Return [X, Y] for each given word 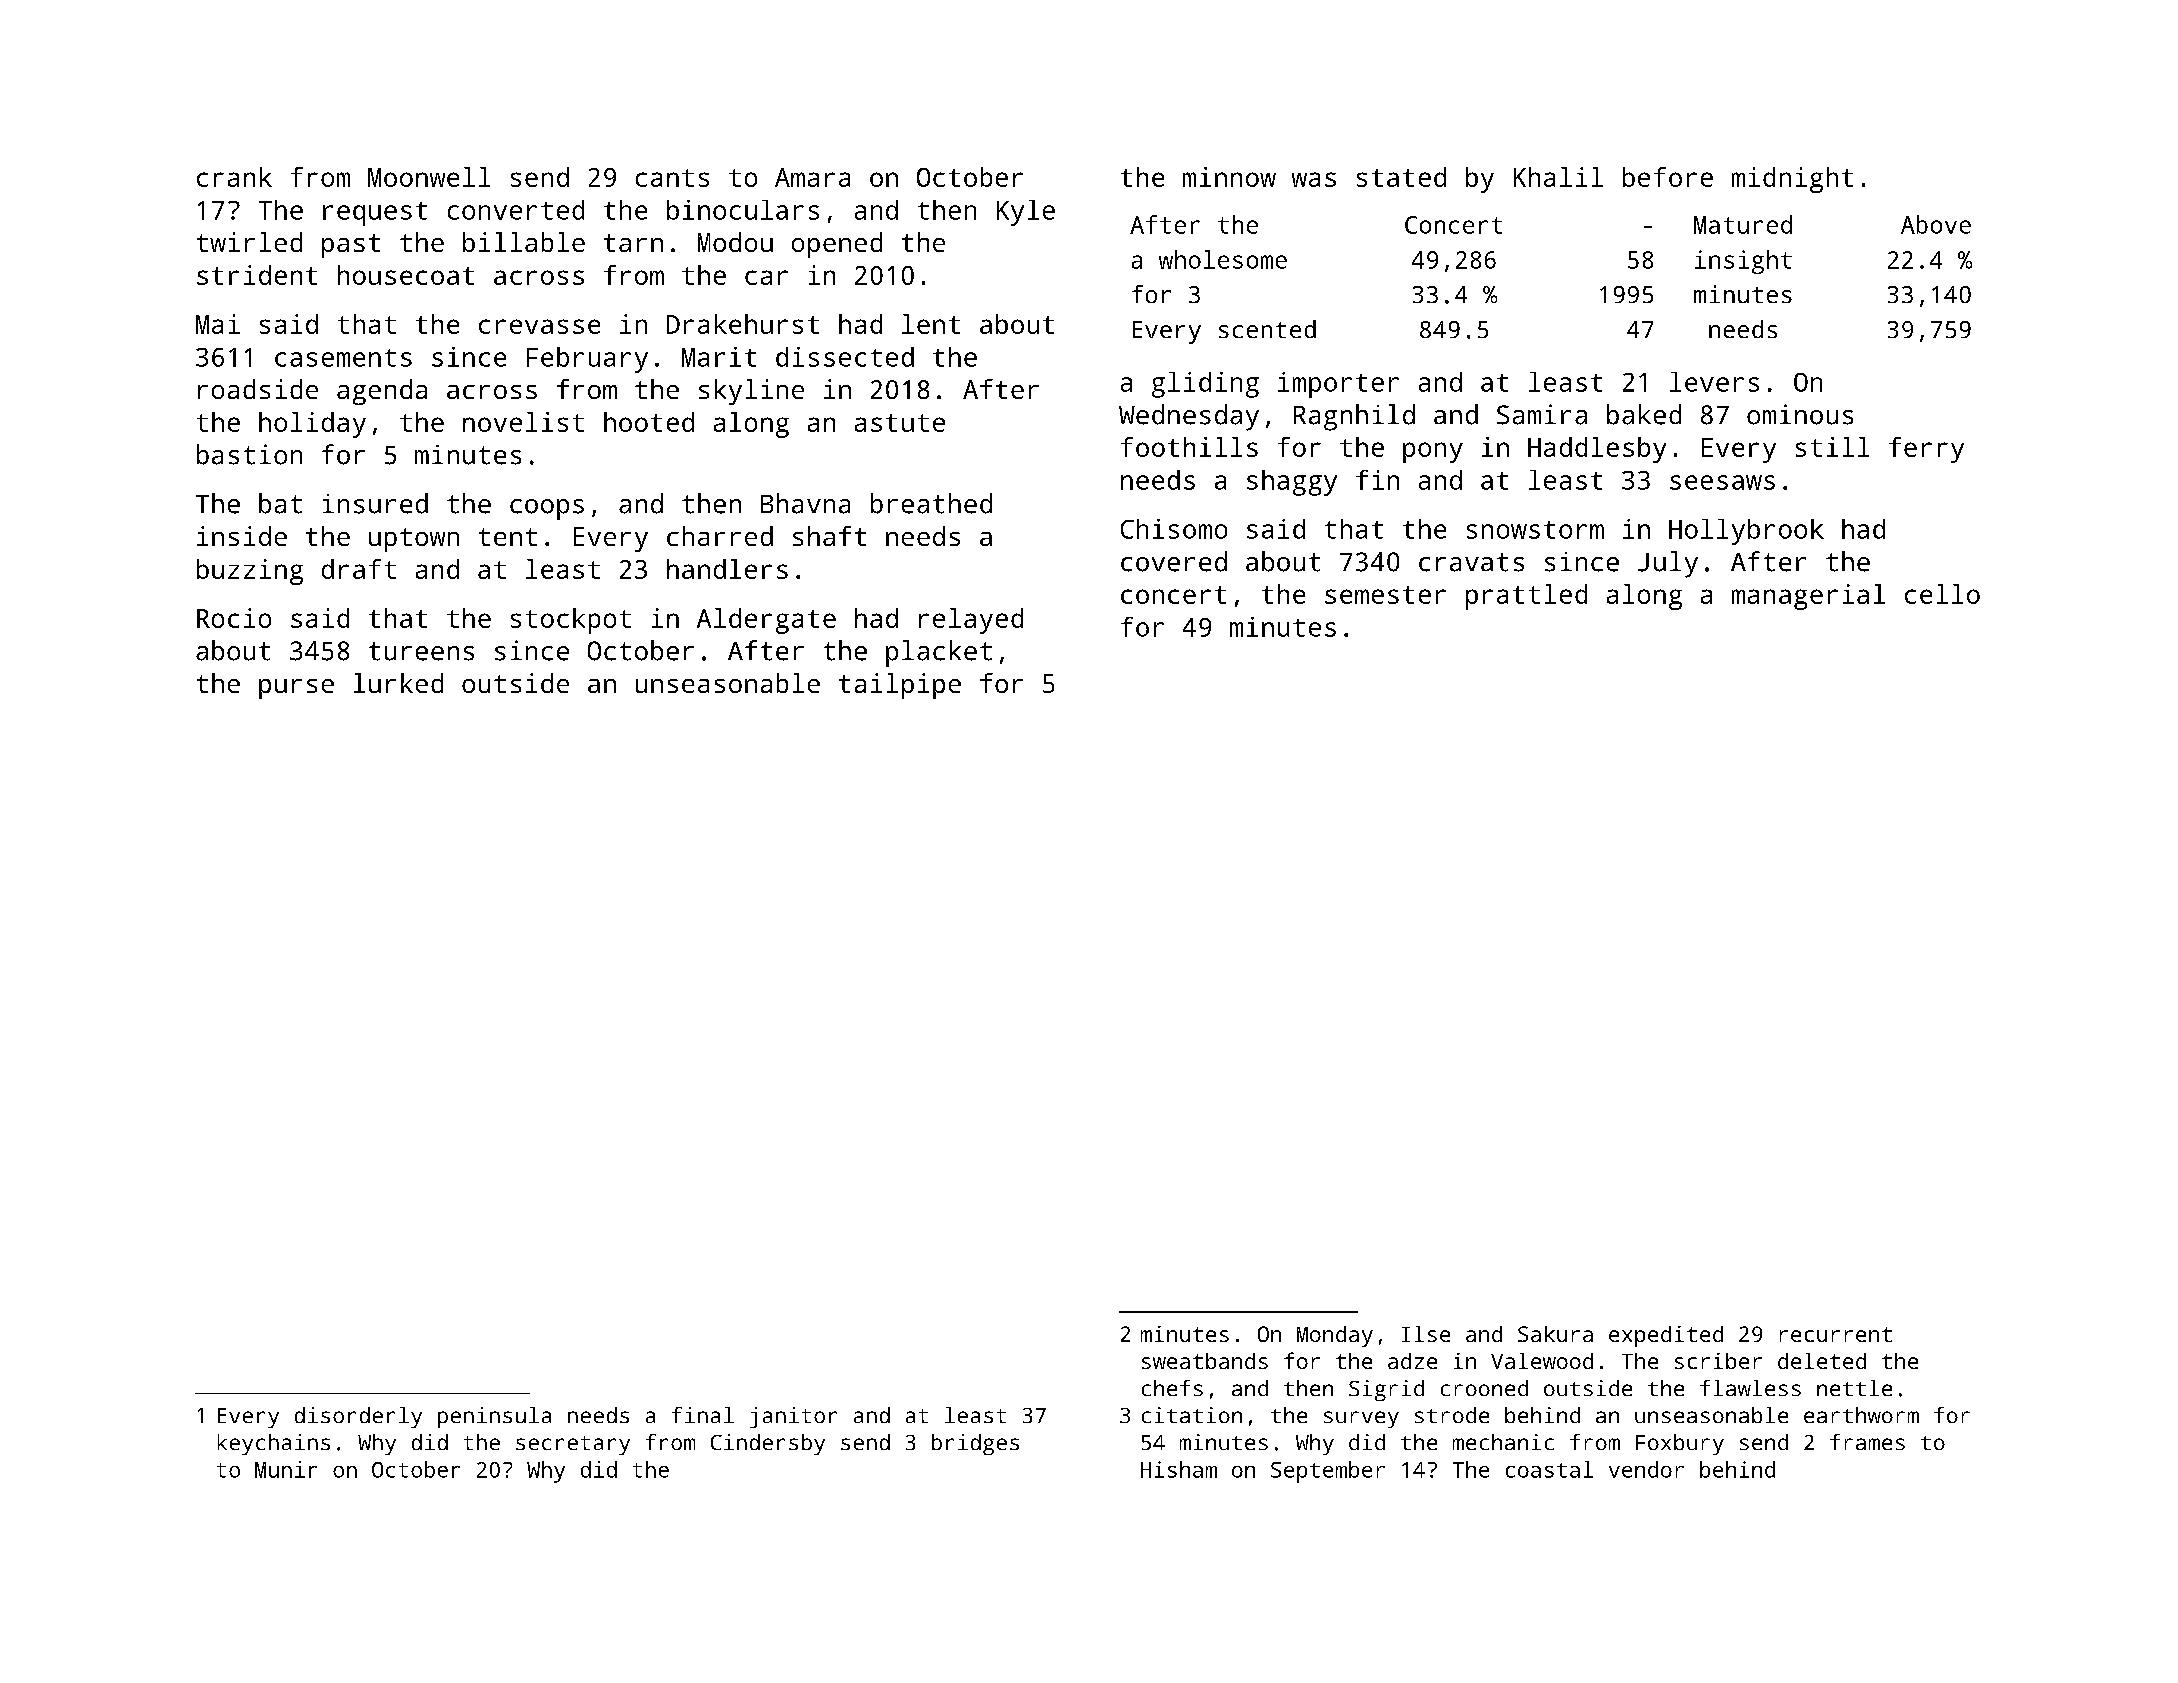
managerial [1808, 597]
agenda [382, 392]
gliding [1205, 385]
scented [1267, 329]
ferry [1926, 450]
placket [939, 653]
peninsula [494, 1417]
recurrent [1836, 1334]
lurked [398, 683]
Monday [1335, 1336]
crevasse [539, 326]
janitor [793, 1417]
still [1832, 447]
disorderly [358, 1417]
